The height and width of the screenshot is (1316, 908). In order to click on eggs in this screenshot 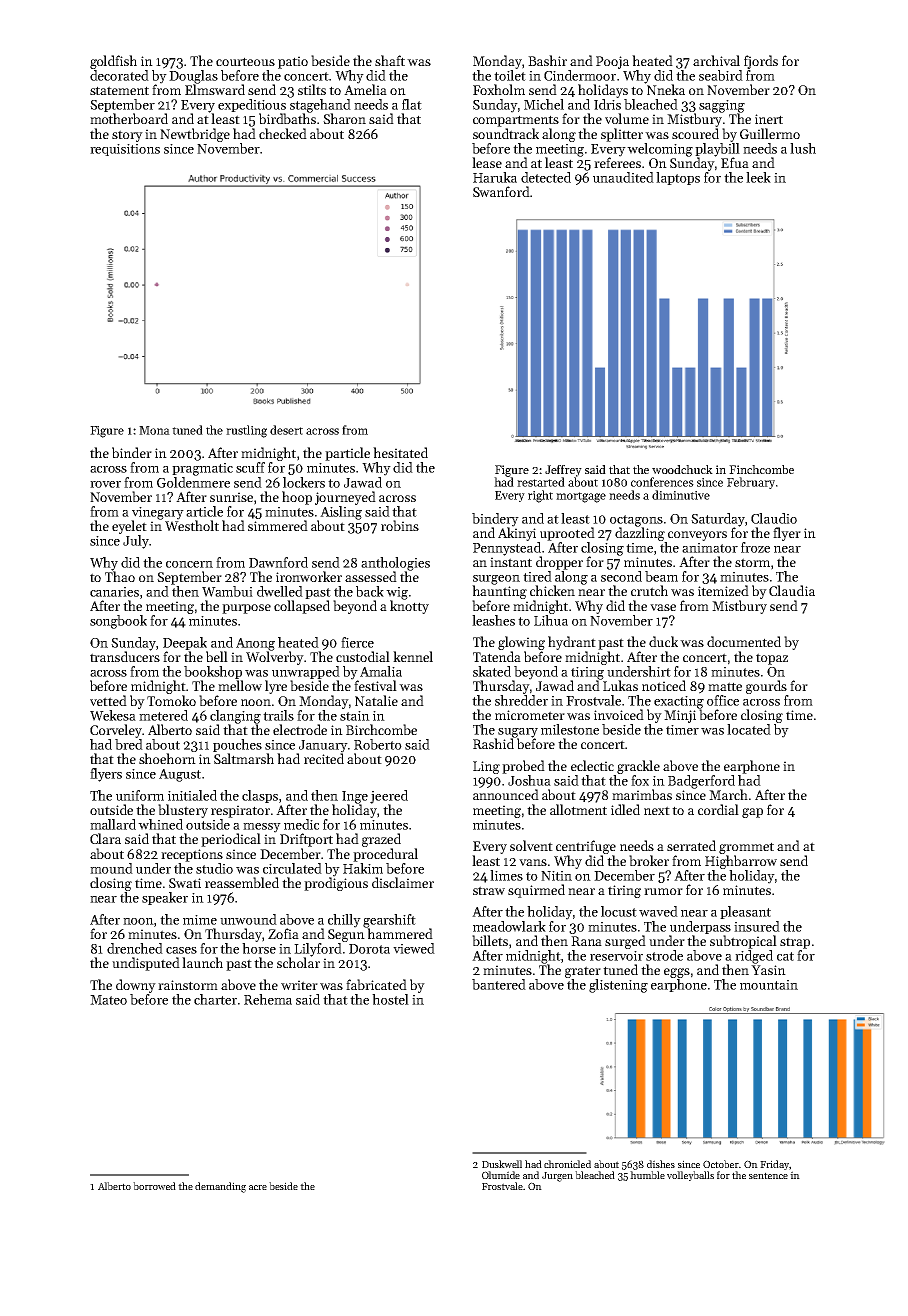, I will do `click(677, 973)`.
